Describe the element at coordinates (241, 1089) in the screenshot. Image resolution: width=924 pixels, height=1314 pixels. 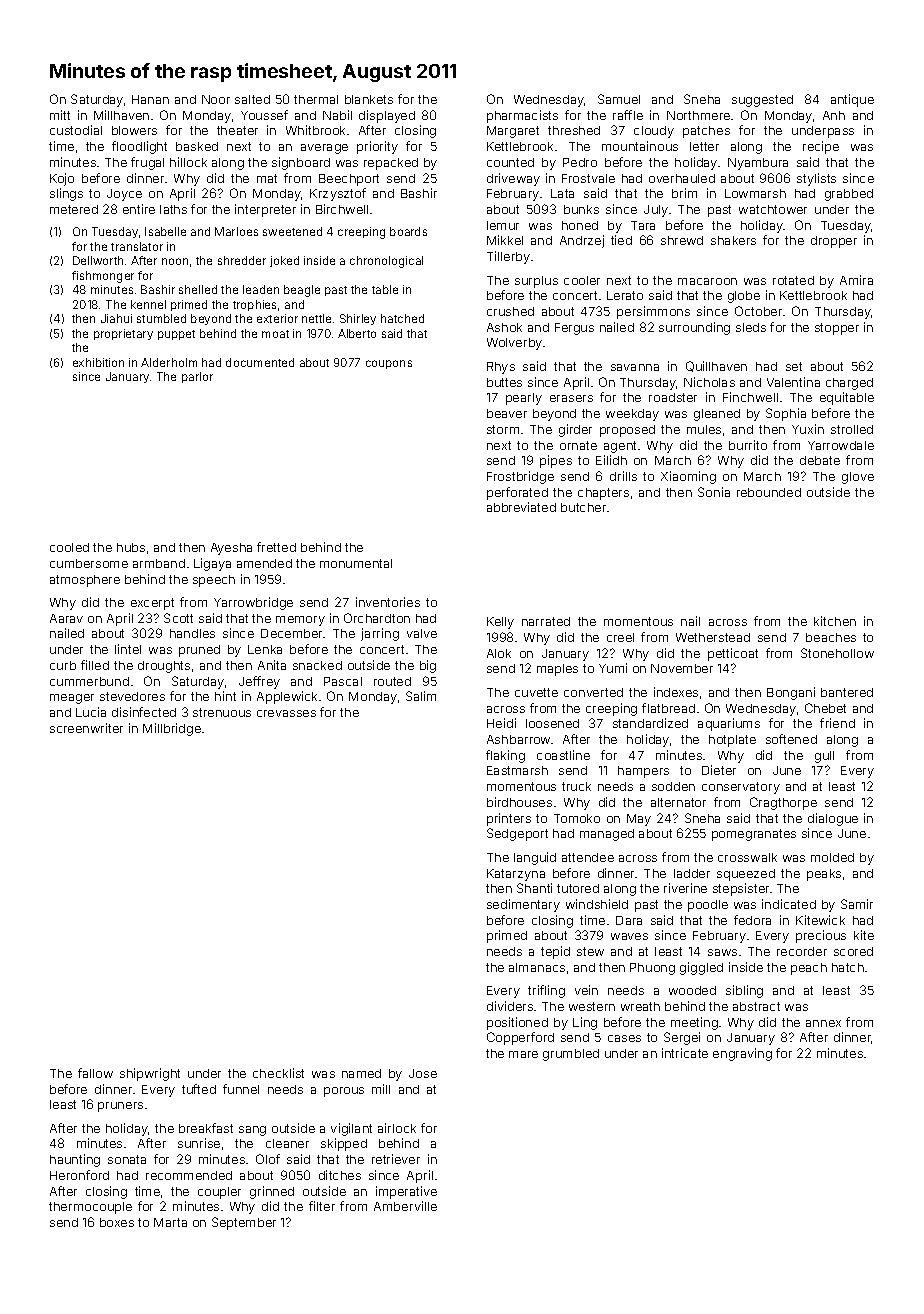
I see `funnel` at that location.
